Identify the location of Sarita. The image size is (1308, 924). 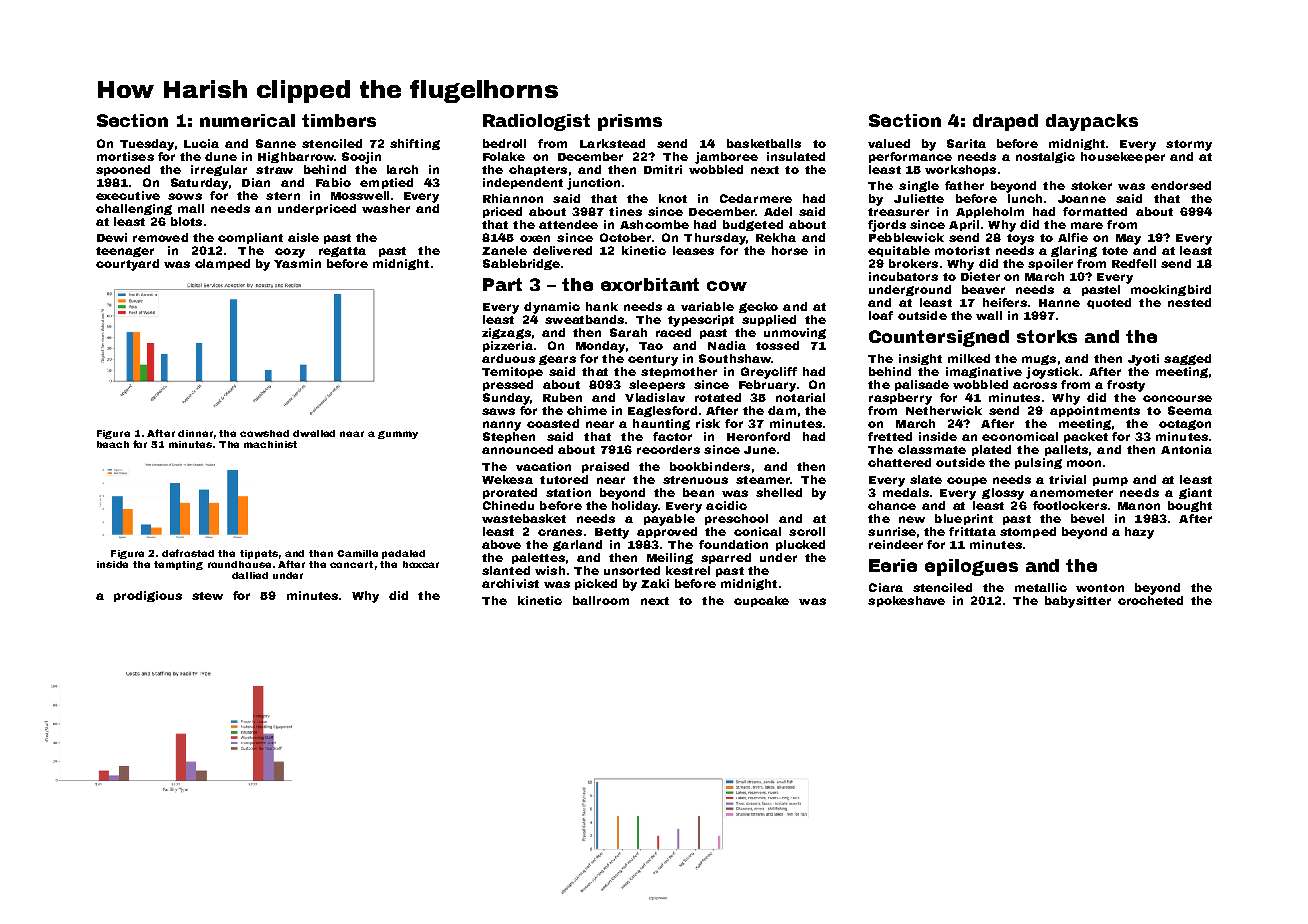
(966, 143).
